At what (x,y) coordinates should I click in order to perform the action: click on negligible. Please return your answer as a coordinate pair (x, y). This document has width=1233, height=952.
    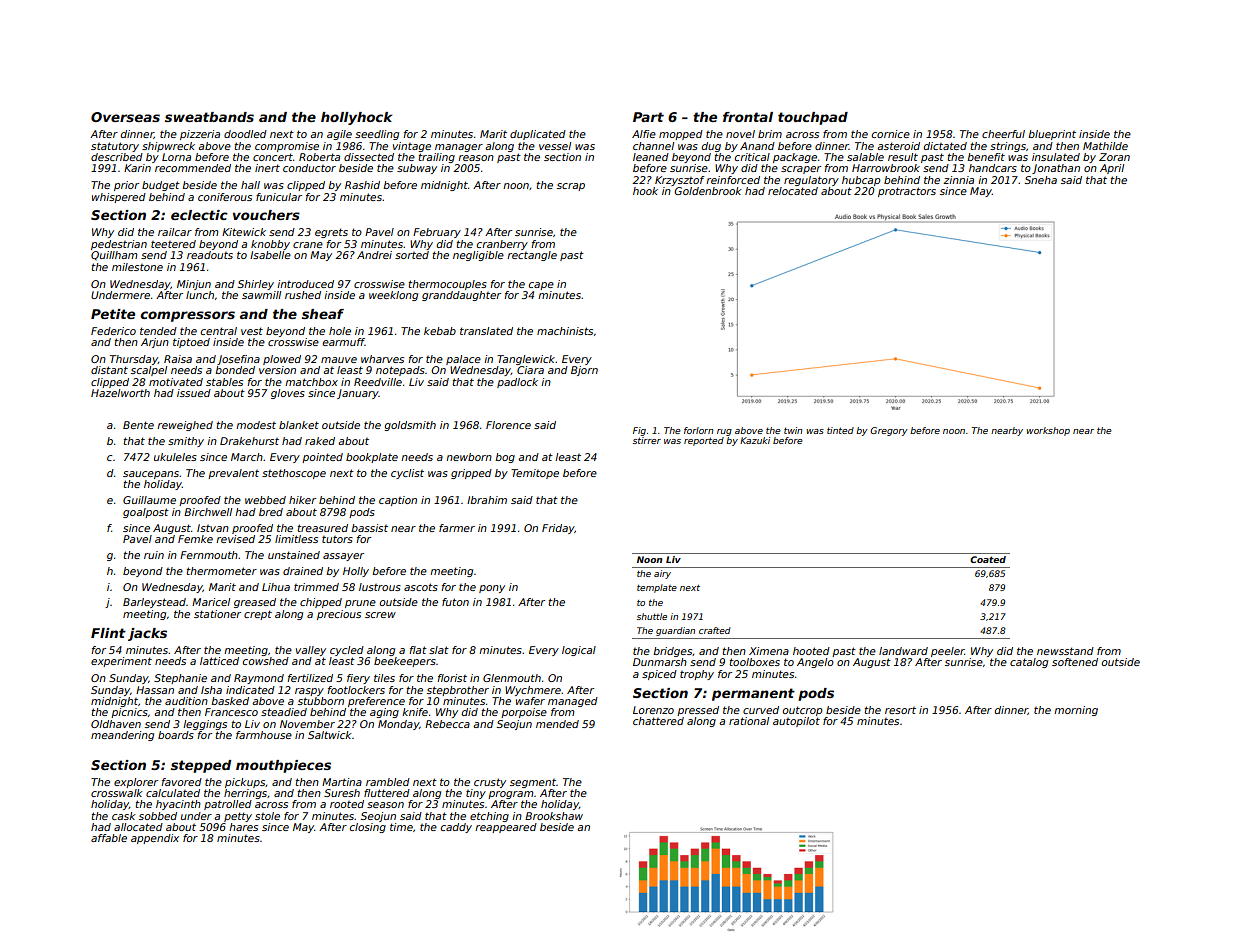
    Looking at the image, I should click on (478, 256).
